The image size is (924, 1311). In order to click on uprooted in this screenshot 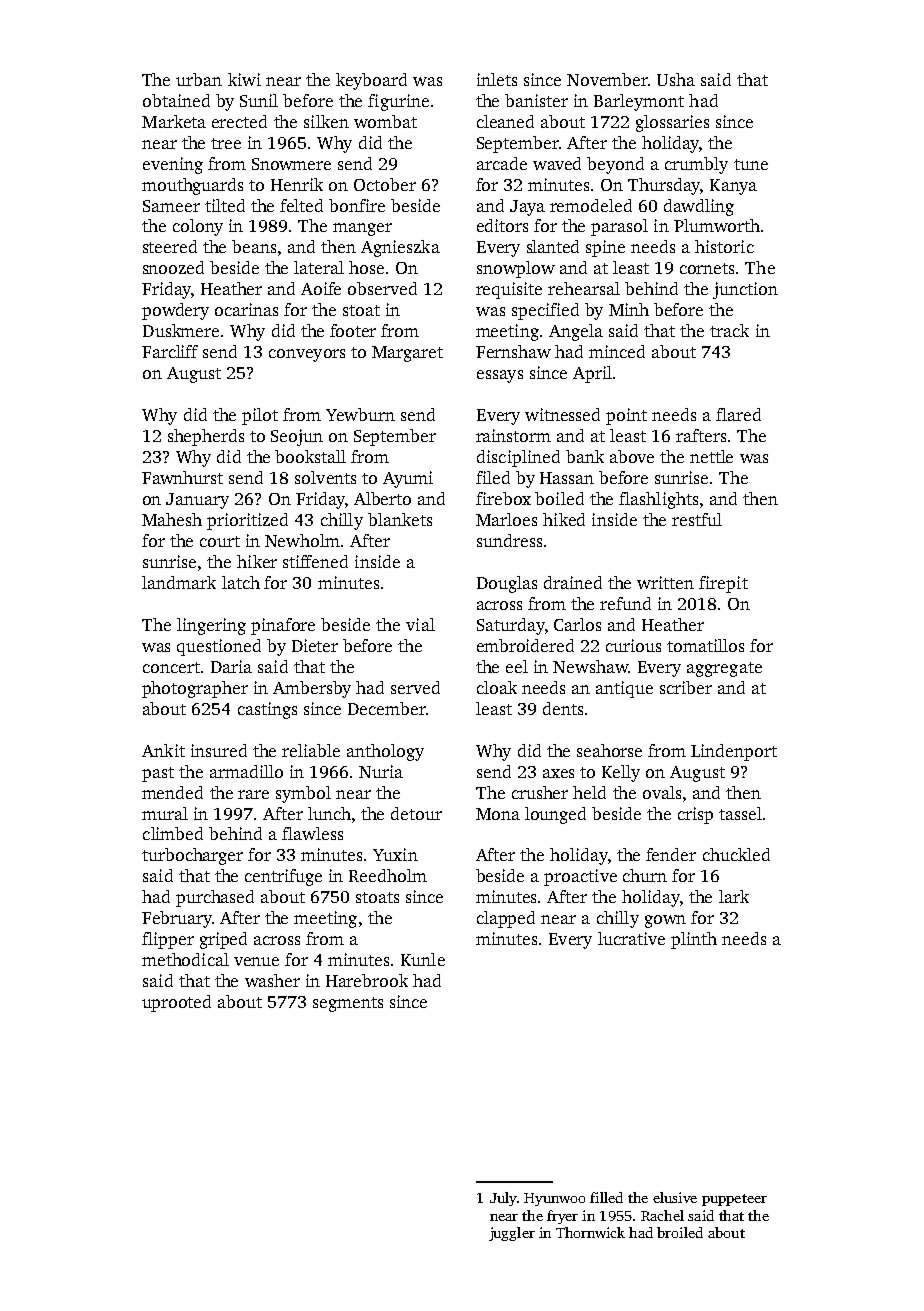, I will do `click(176, 1003)`.
